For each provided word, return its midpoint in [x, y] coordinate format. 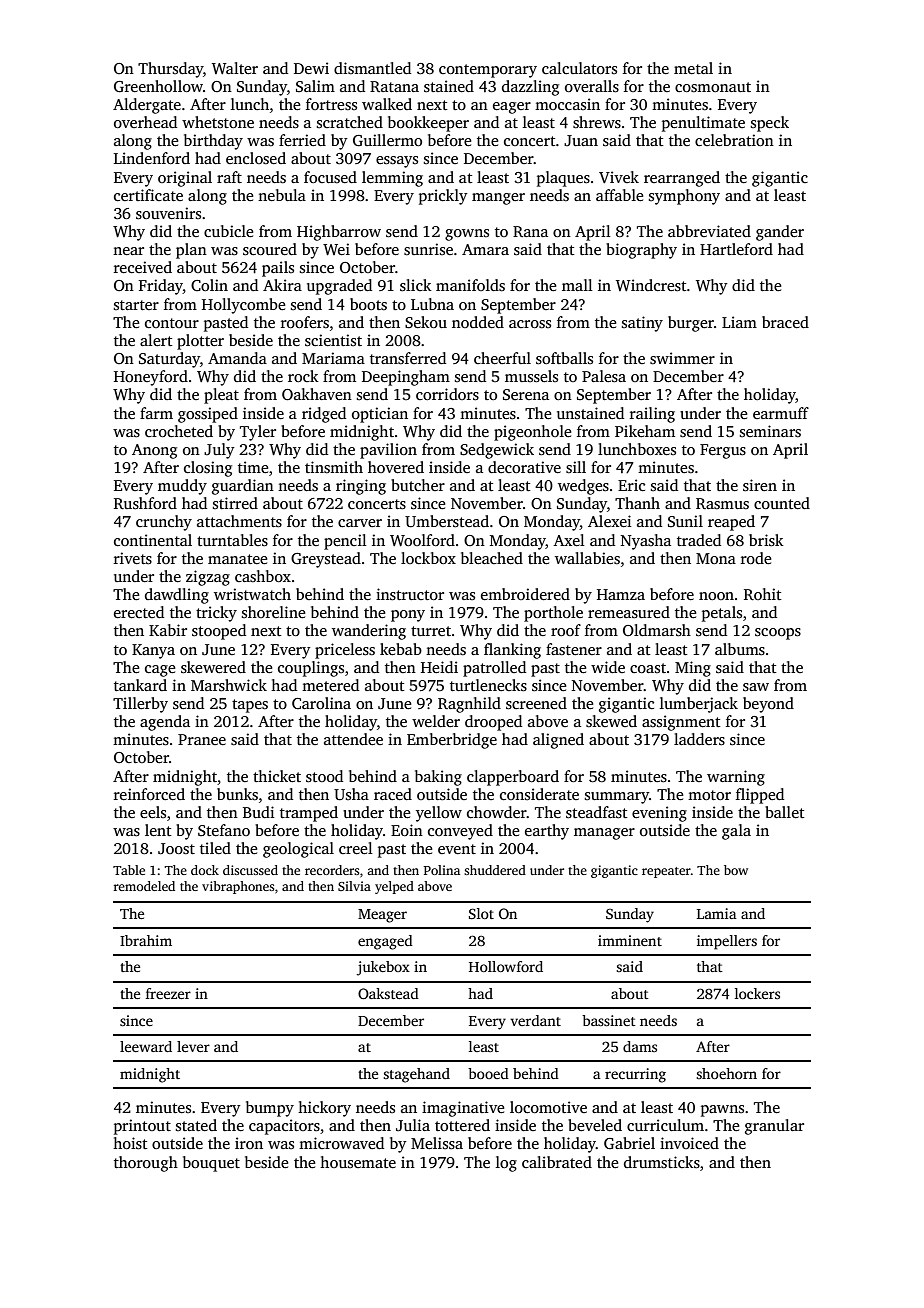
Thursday [170, 70]
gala [736, 832]
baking [438, 778]
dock [205, 870]
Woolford [422, 540]
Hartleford [736, 249]
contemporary [488, 71]
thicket [277, 776]
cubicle [228, 231]
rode [756, 558]
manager [604, 834]
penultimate [703, 124]
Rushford [145, 503]
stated [196, 1125]
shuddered [495, 870]
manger [498, 199]
